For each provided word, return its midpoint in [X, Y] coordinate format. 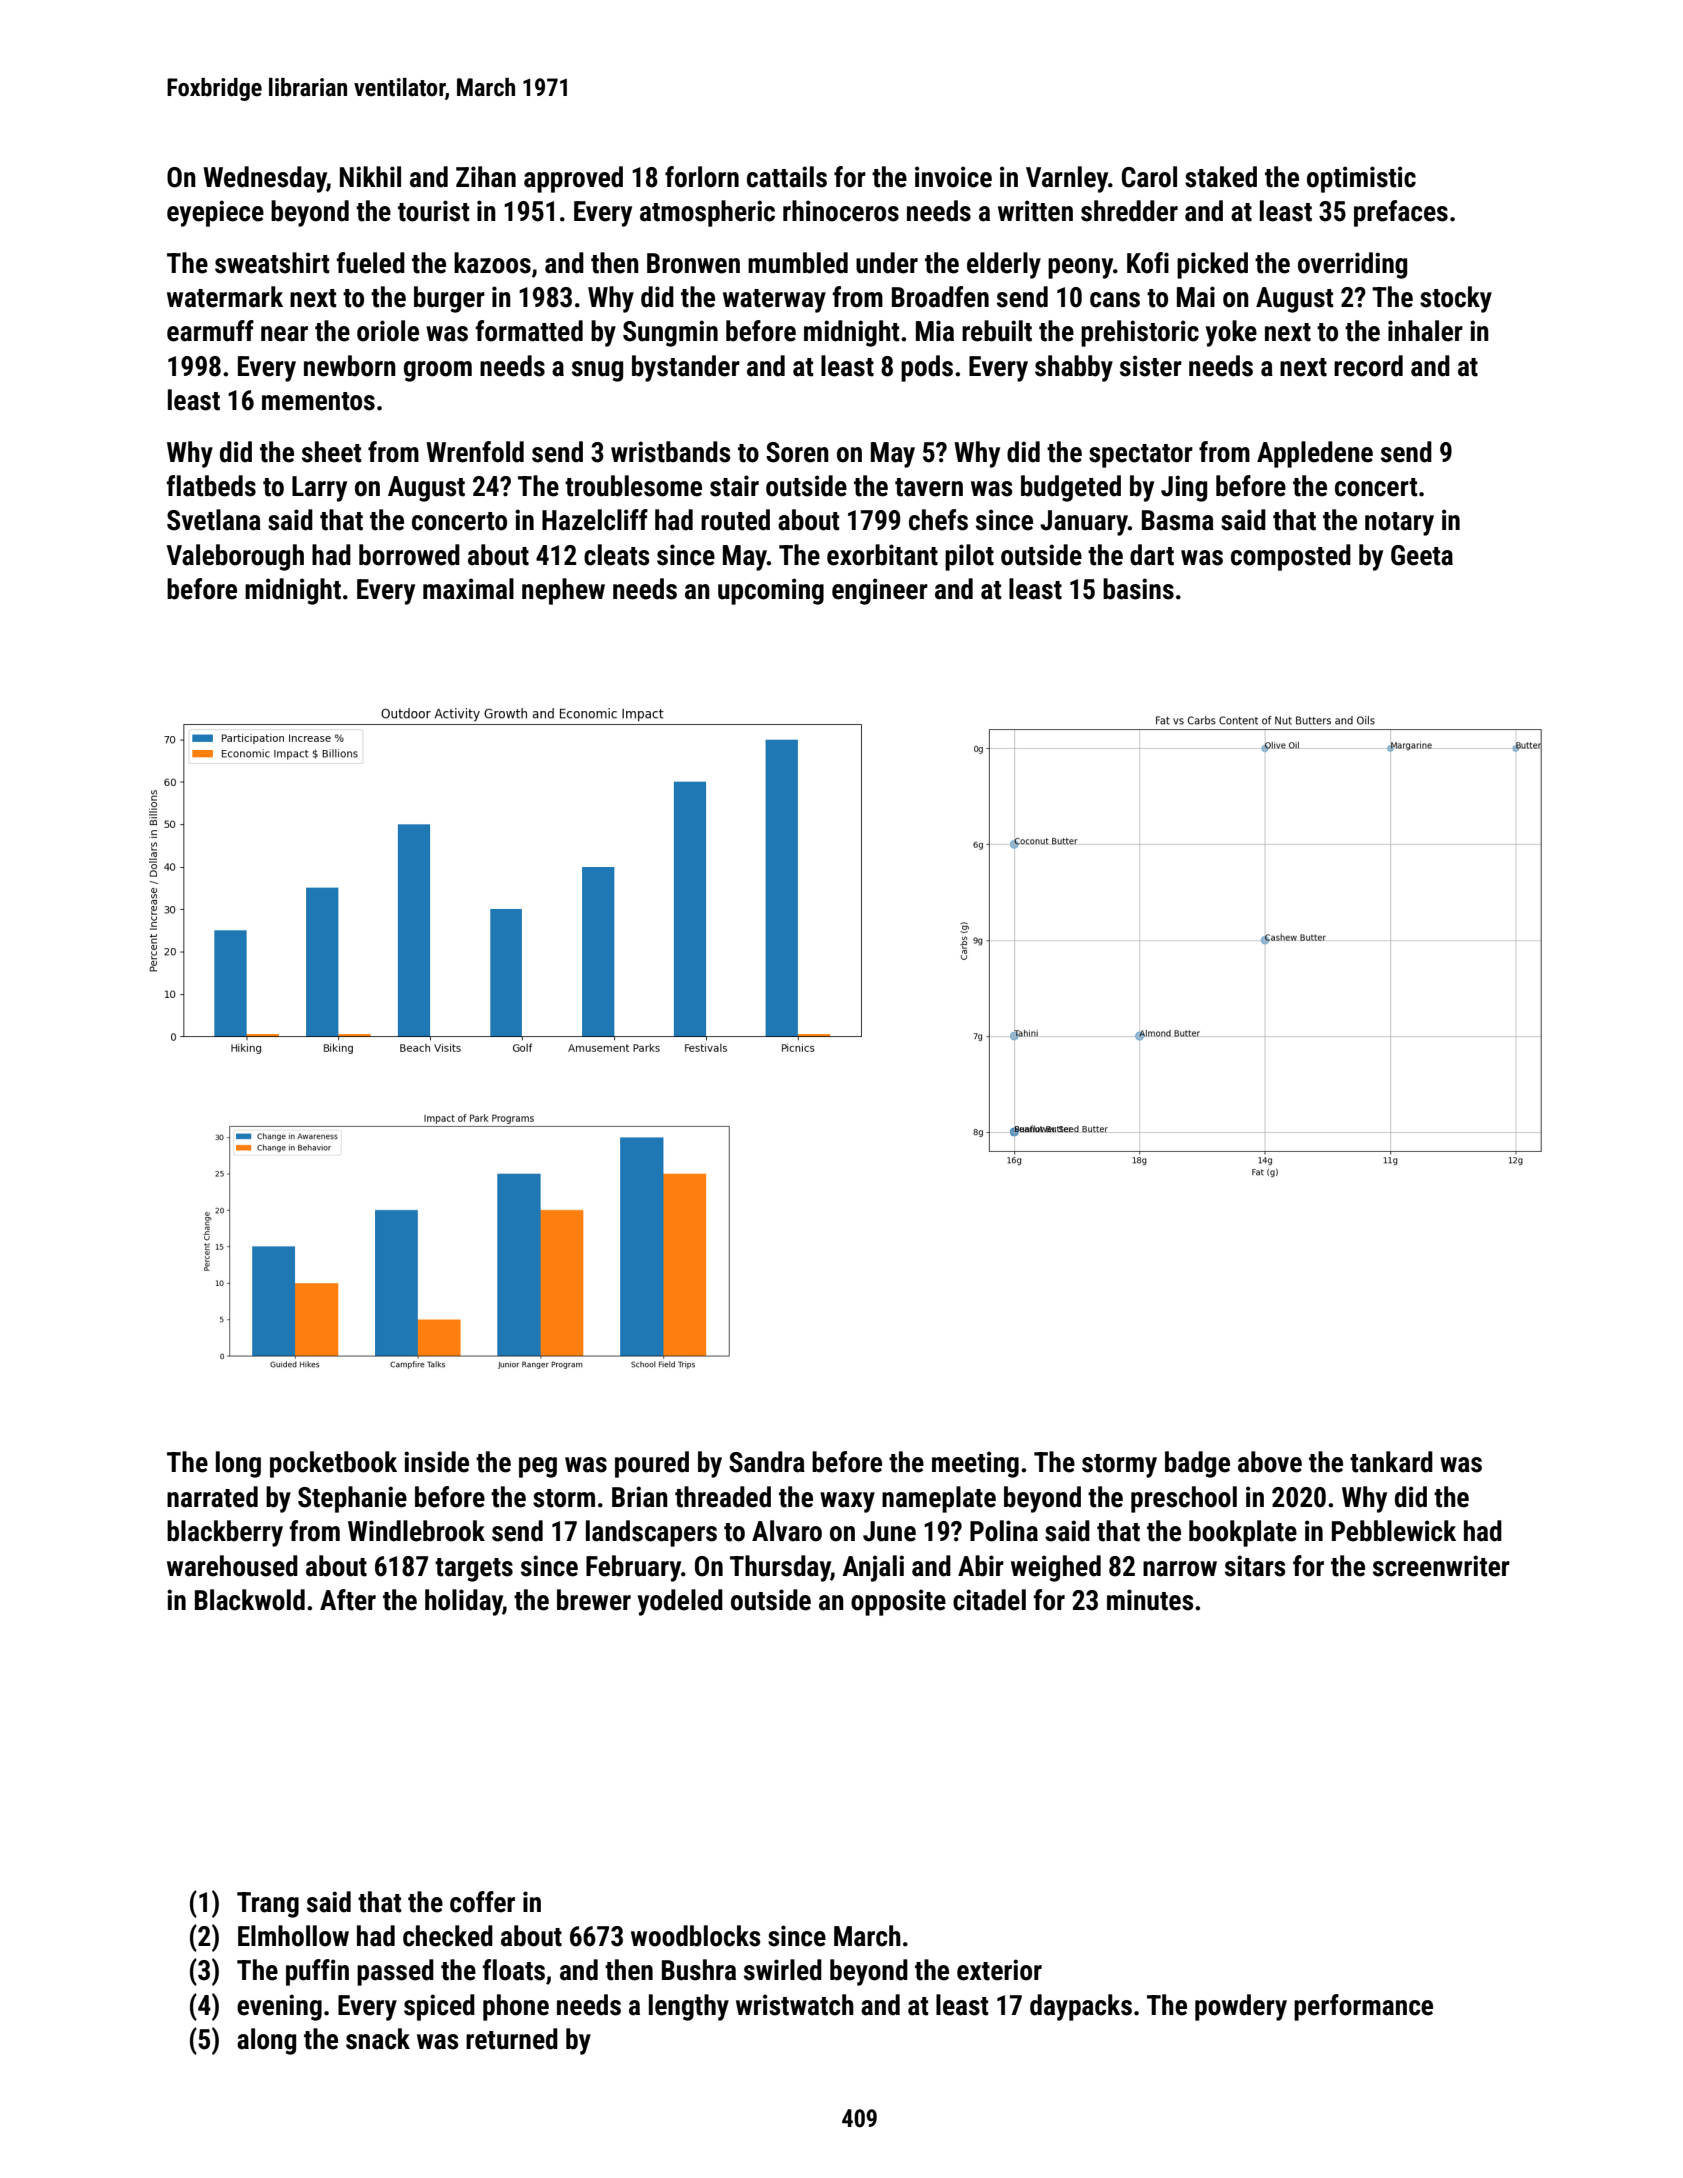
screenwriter [1441, 1566]
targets [474, 1570]
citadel [989, 1600]
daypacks [1081, 2007]
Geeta [1422, 555]
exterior [999, 1970]
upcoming [771, 591]
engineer [880, 591]
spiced [439, 2007]
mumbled [798, 263]
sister [1151, 366]
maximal [468, 589]
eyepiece [215, 213]
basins [1138, 589]
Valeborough [235, 557]
